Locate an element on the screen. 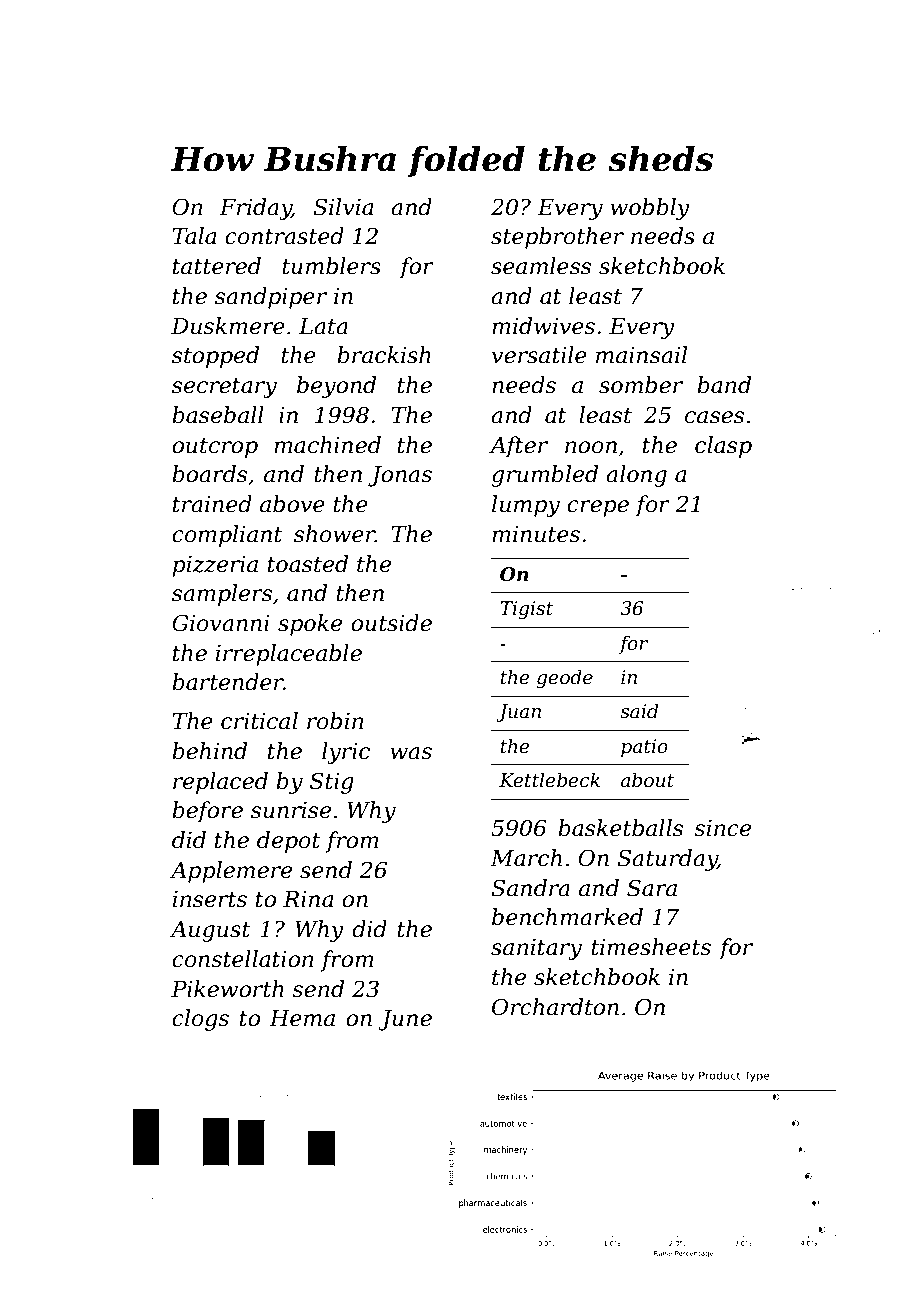  toasted is located at coordinates (308, 564).
